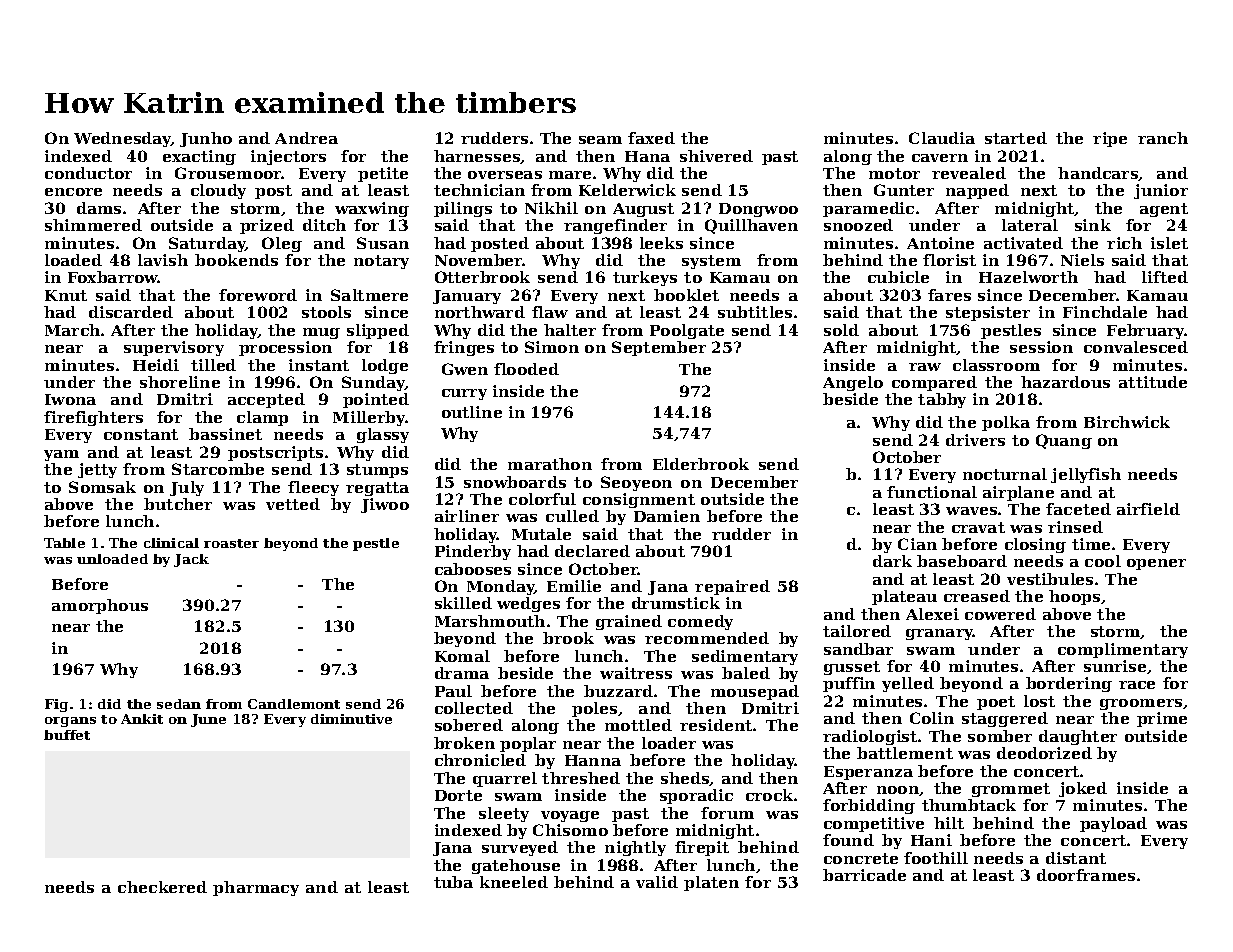 The image size is (1233, 952). What do you see at coordinates (1091, 544) in the screenshot?
I see `time` at bounding box center [1091, 544].
